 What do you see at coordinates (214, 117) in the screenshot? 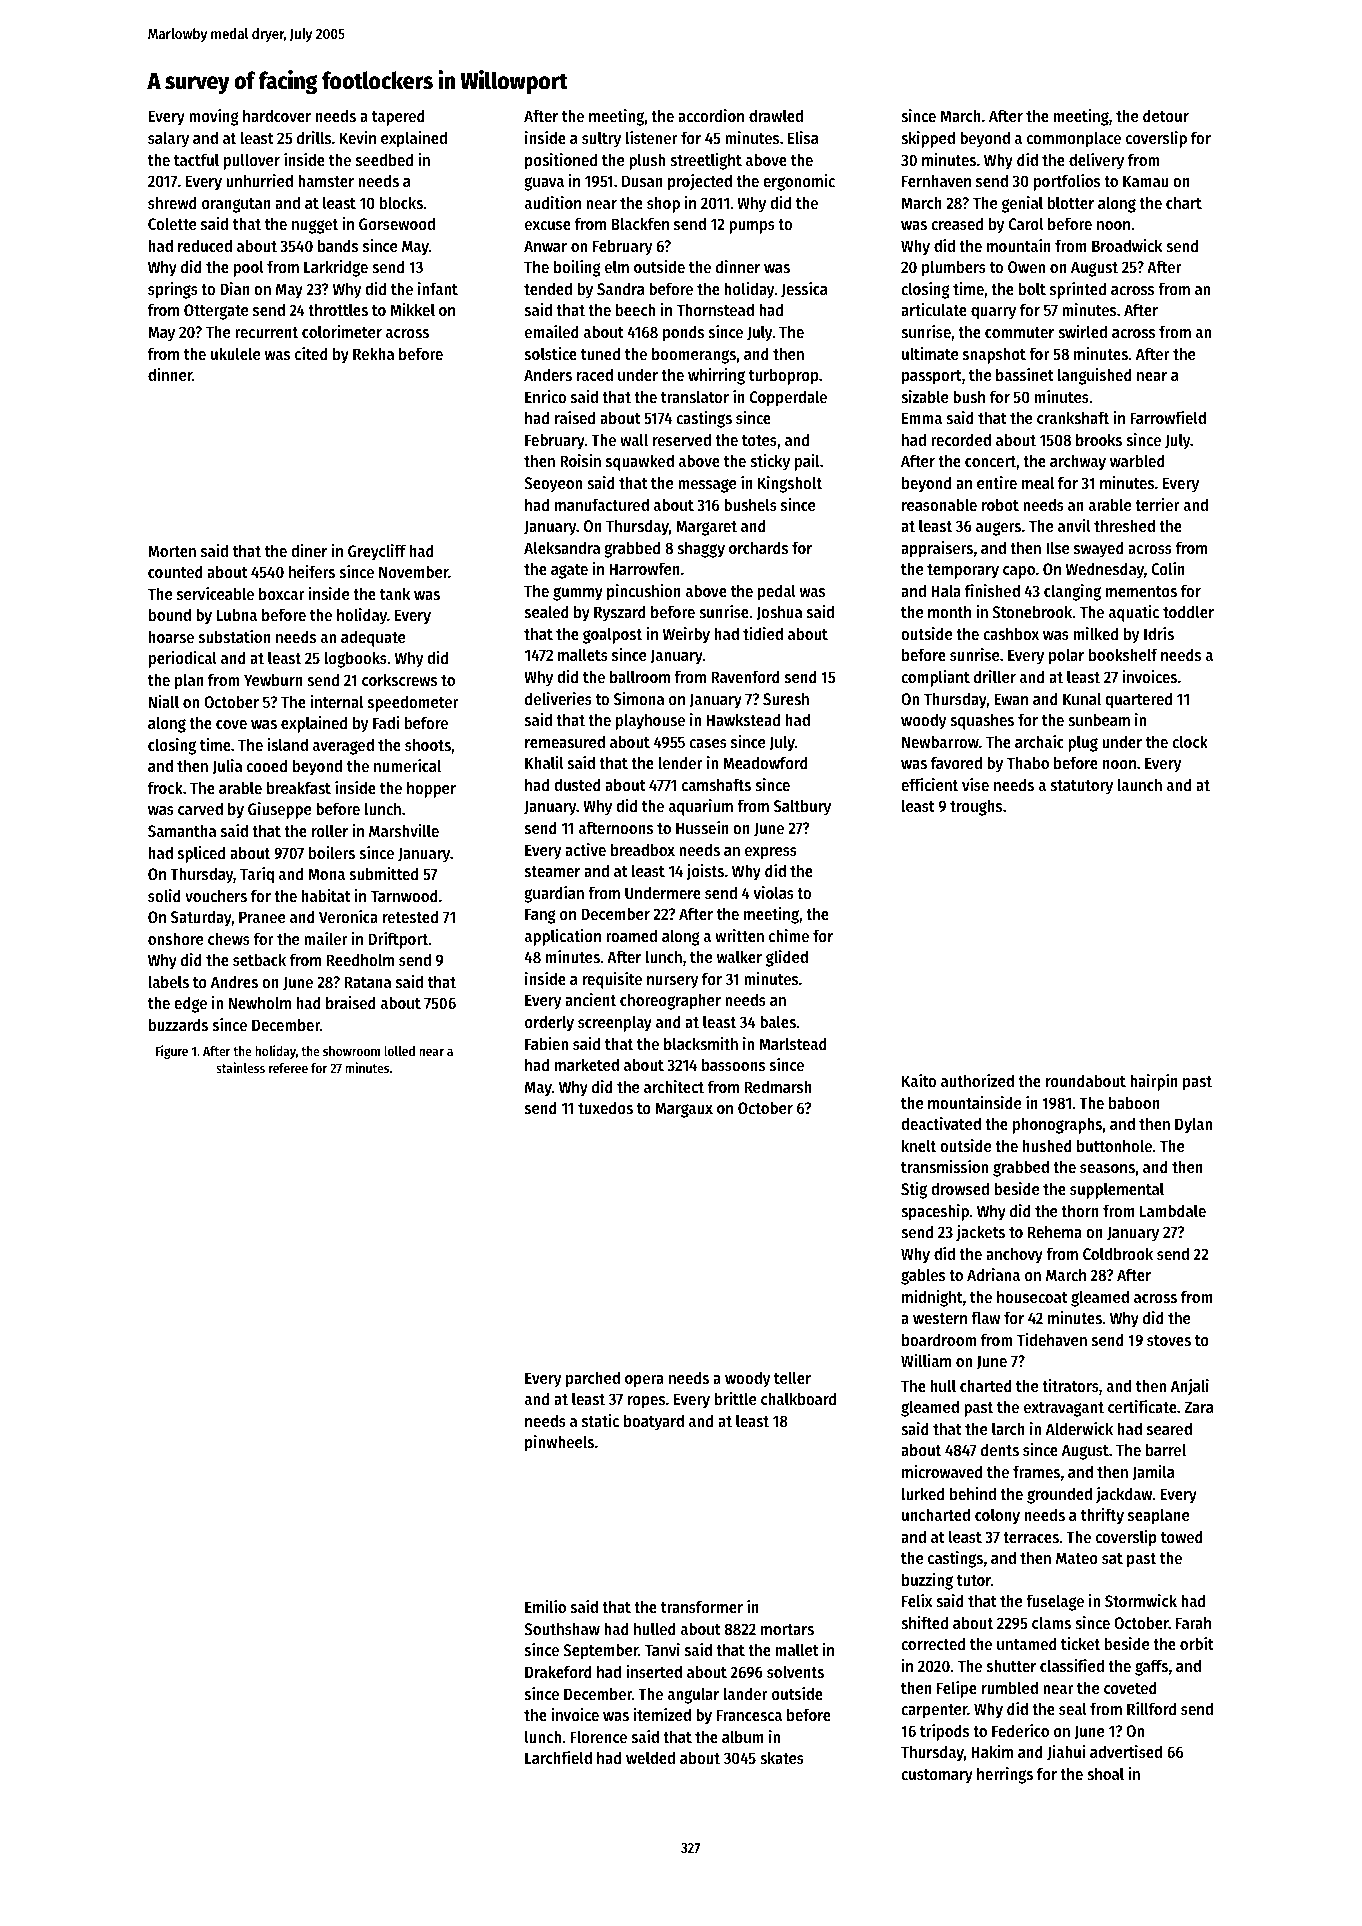
I see `moving` at bounding box center [214, 117].
